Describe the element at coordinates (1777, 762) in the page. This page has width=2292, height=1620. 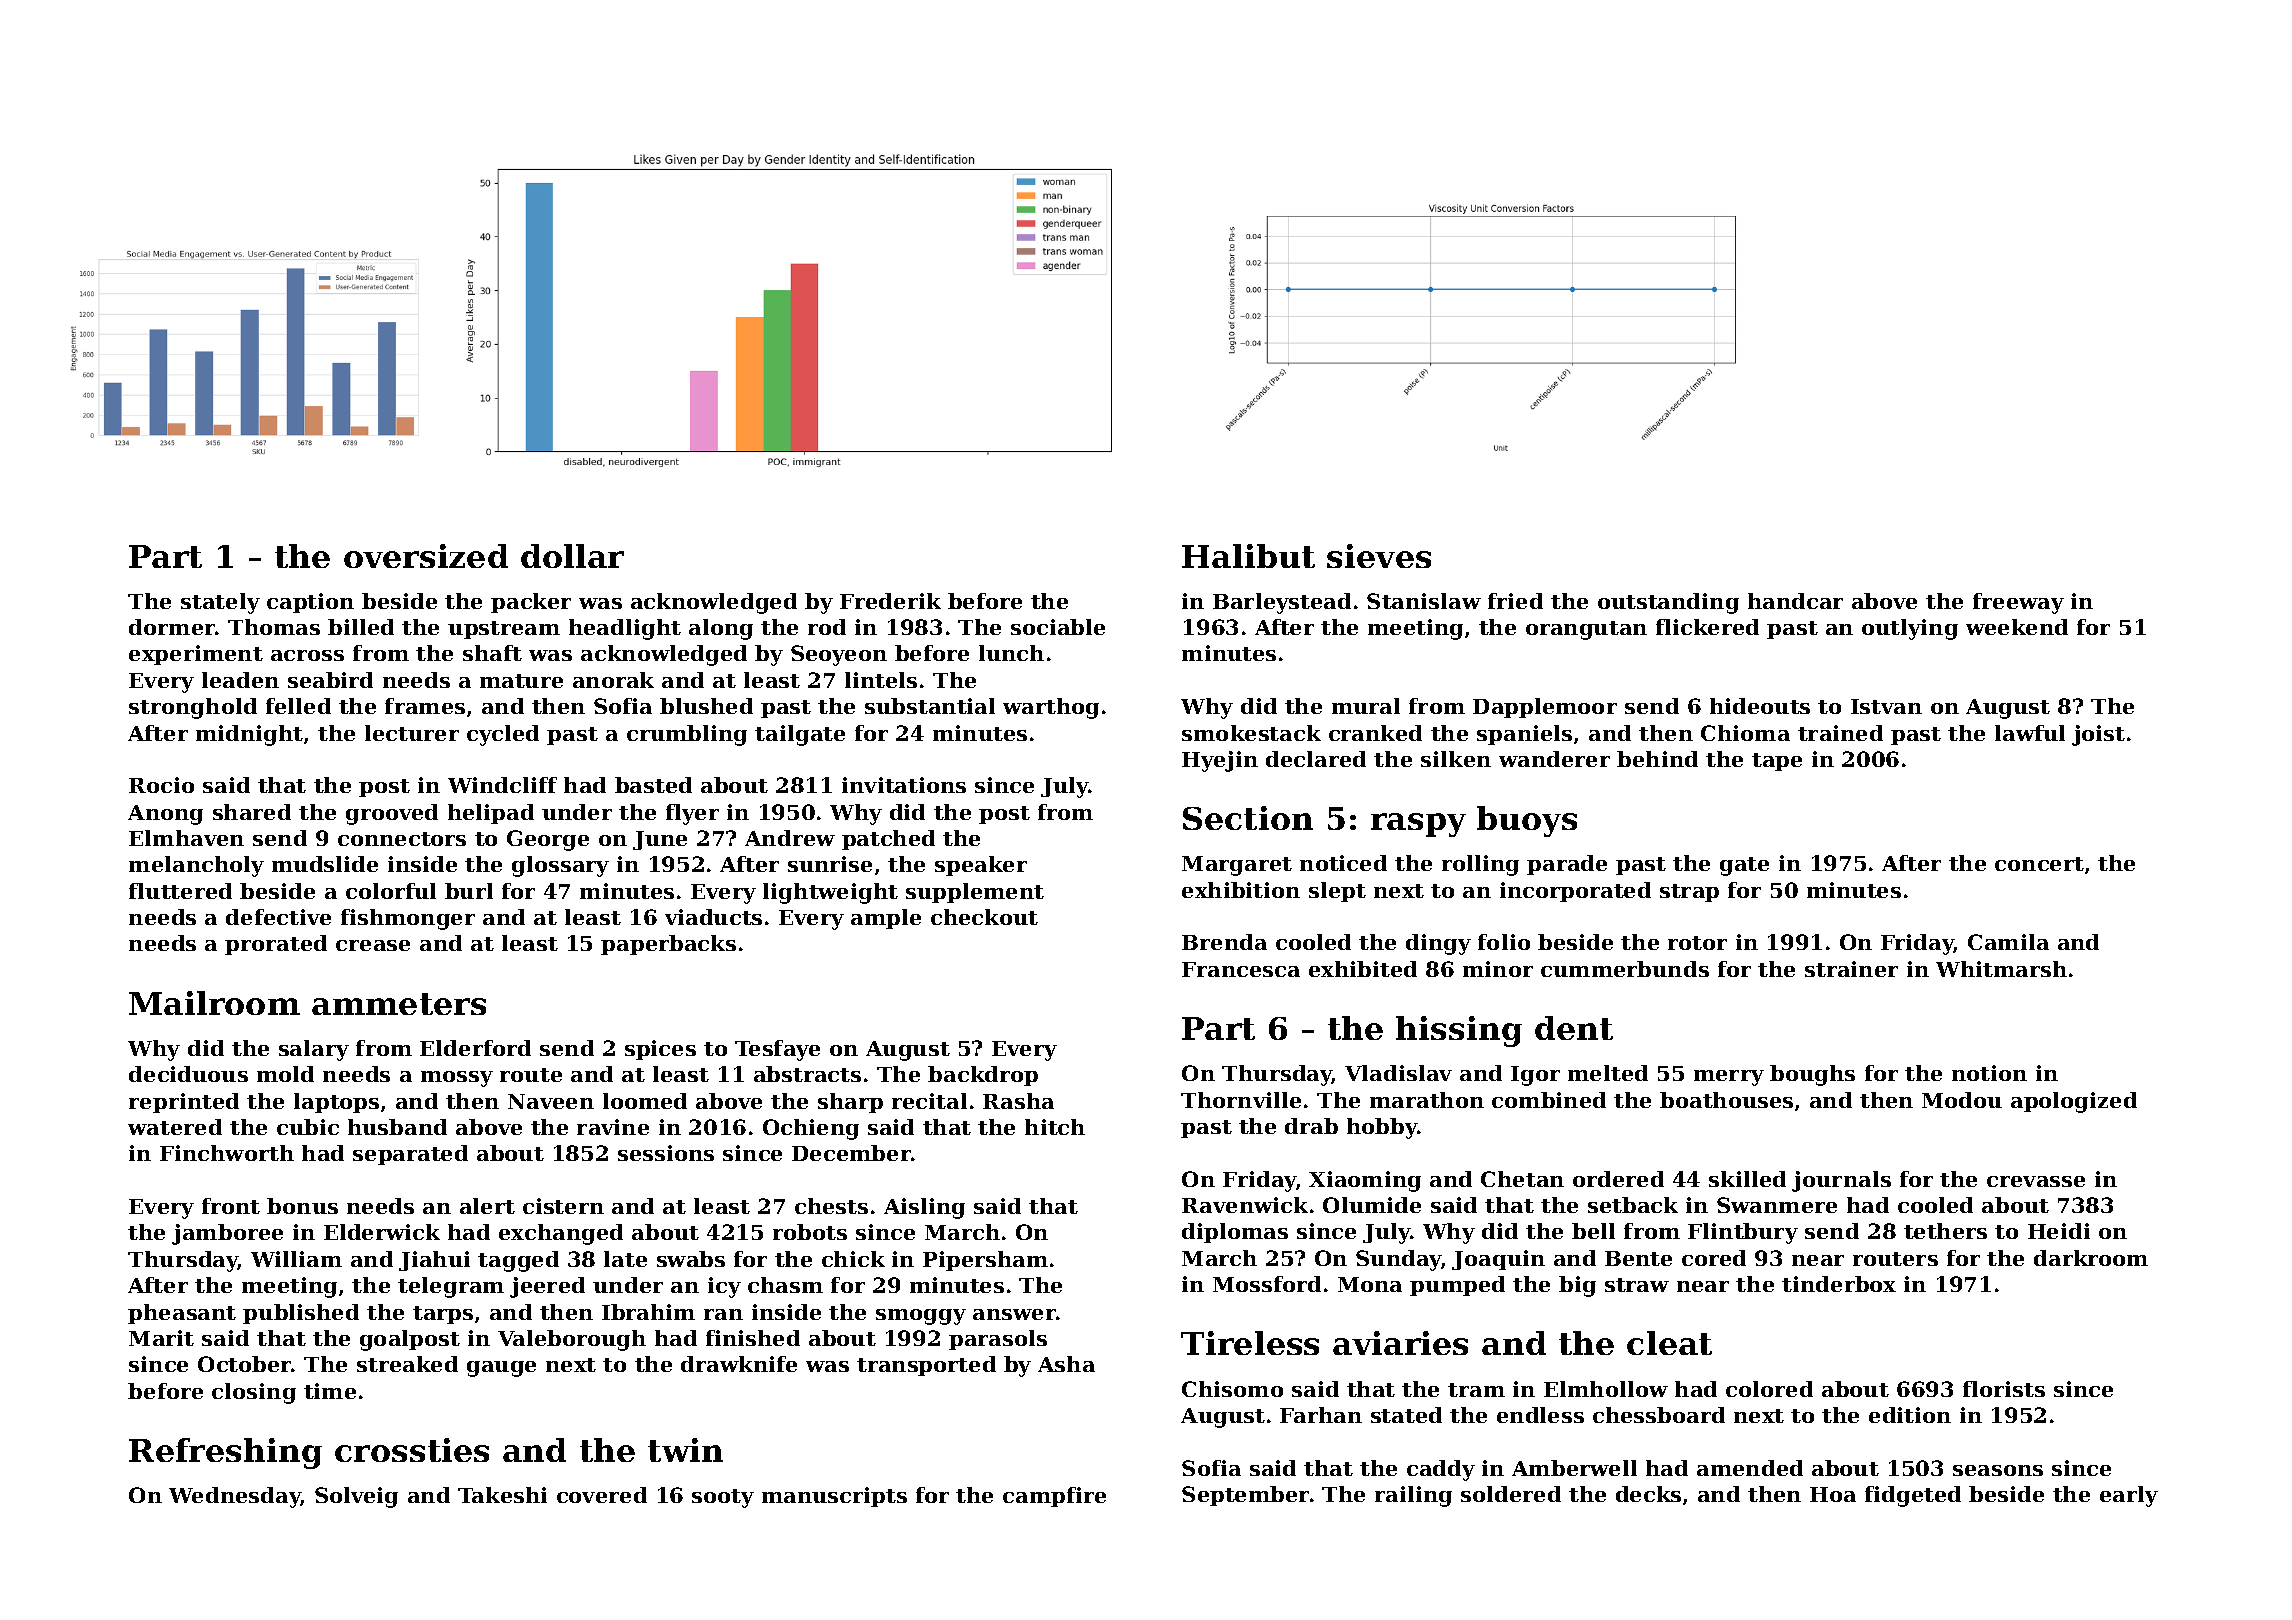
I see `tape` at that location.
